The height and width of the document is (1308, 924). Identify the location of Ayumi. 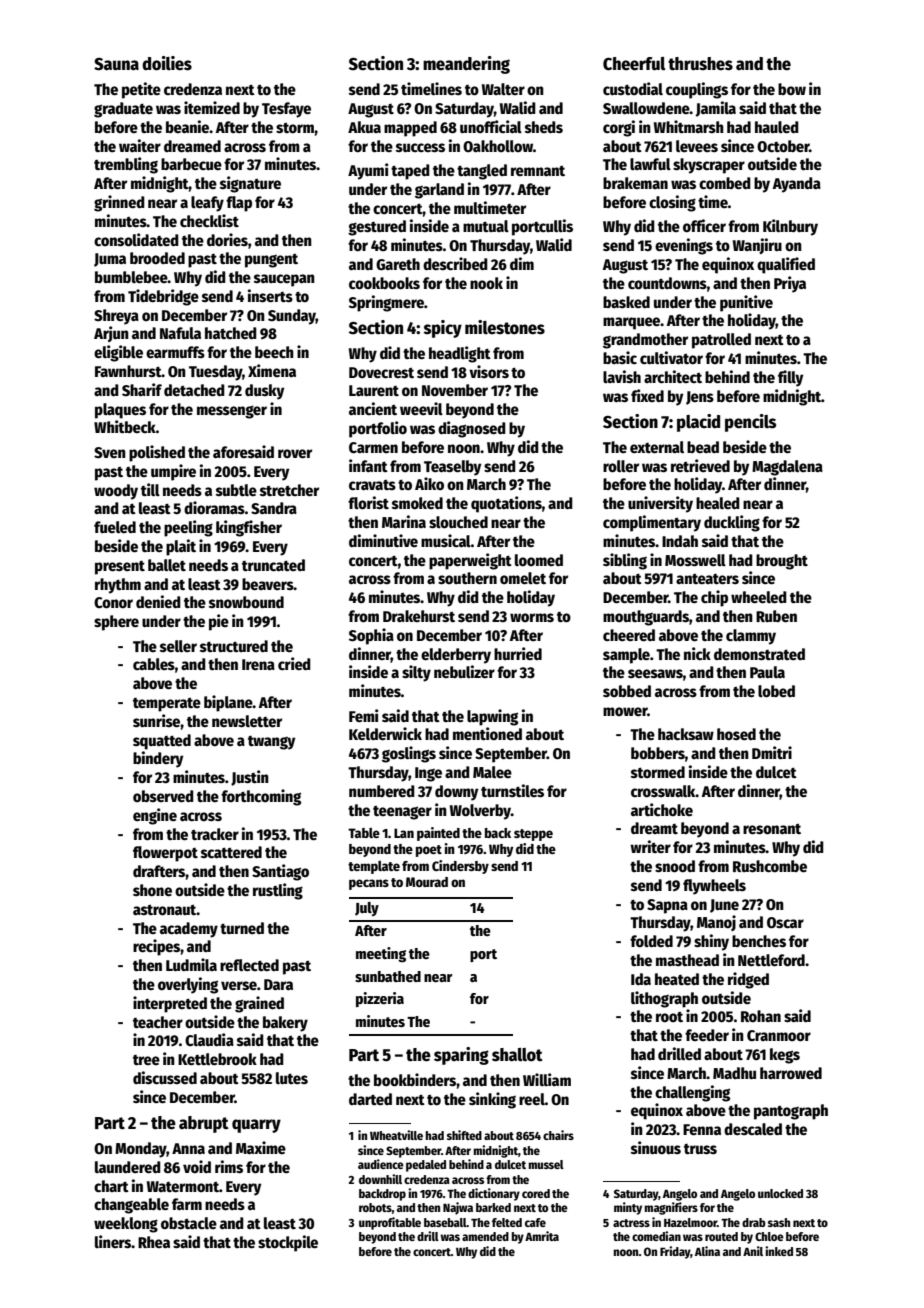
(368, 171).
